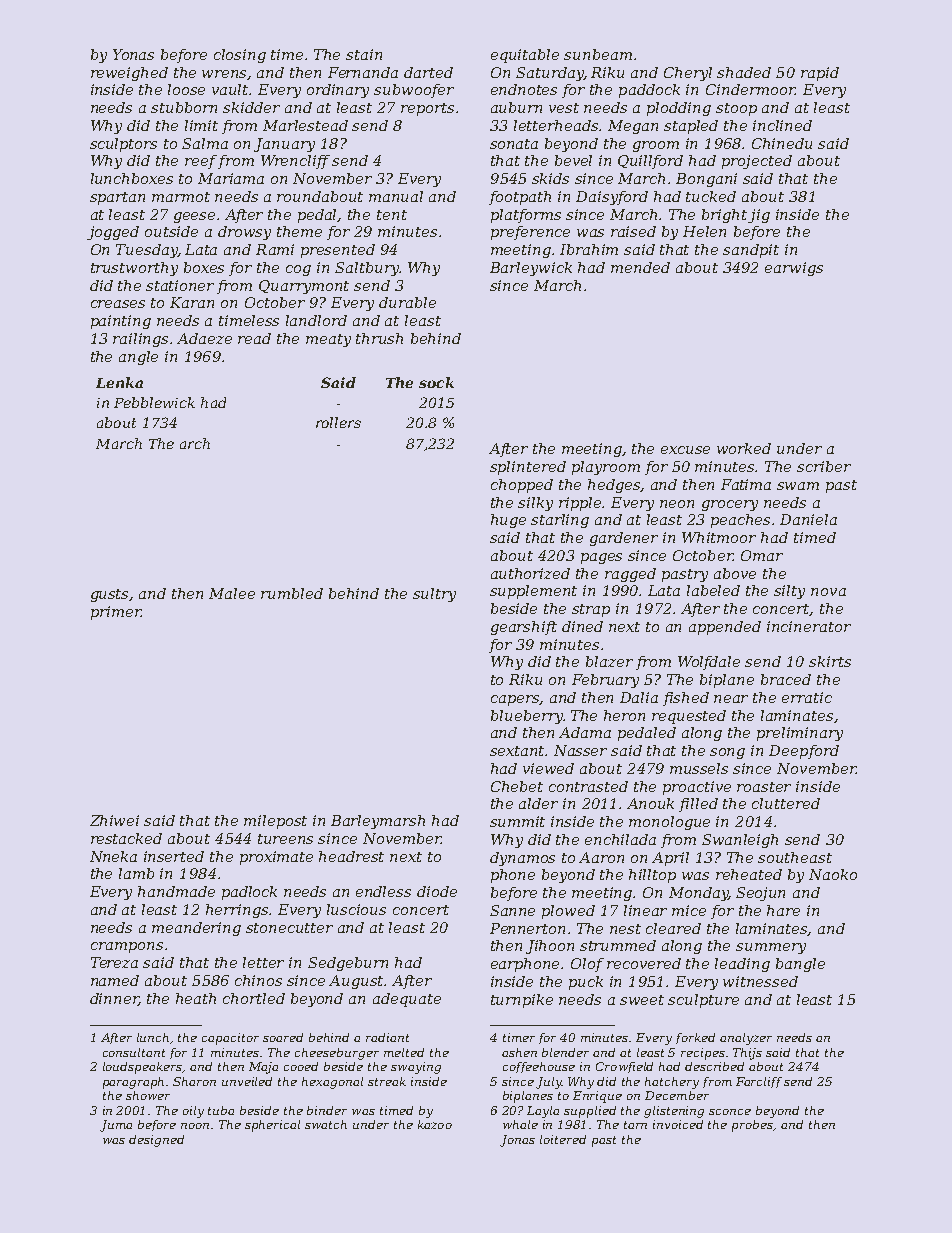 The width and height of the screenshot is (952, 1233). I want to click on Barleywick, so click(531, 269).
